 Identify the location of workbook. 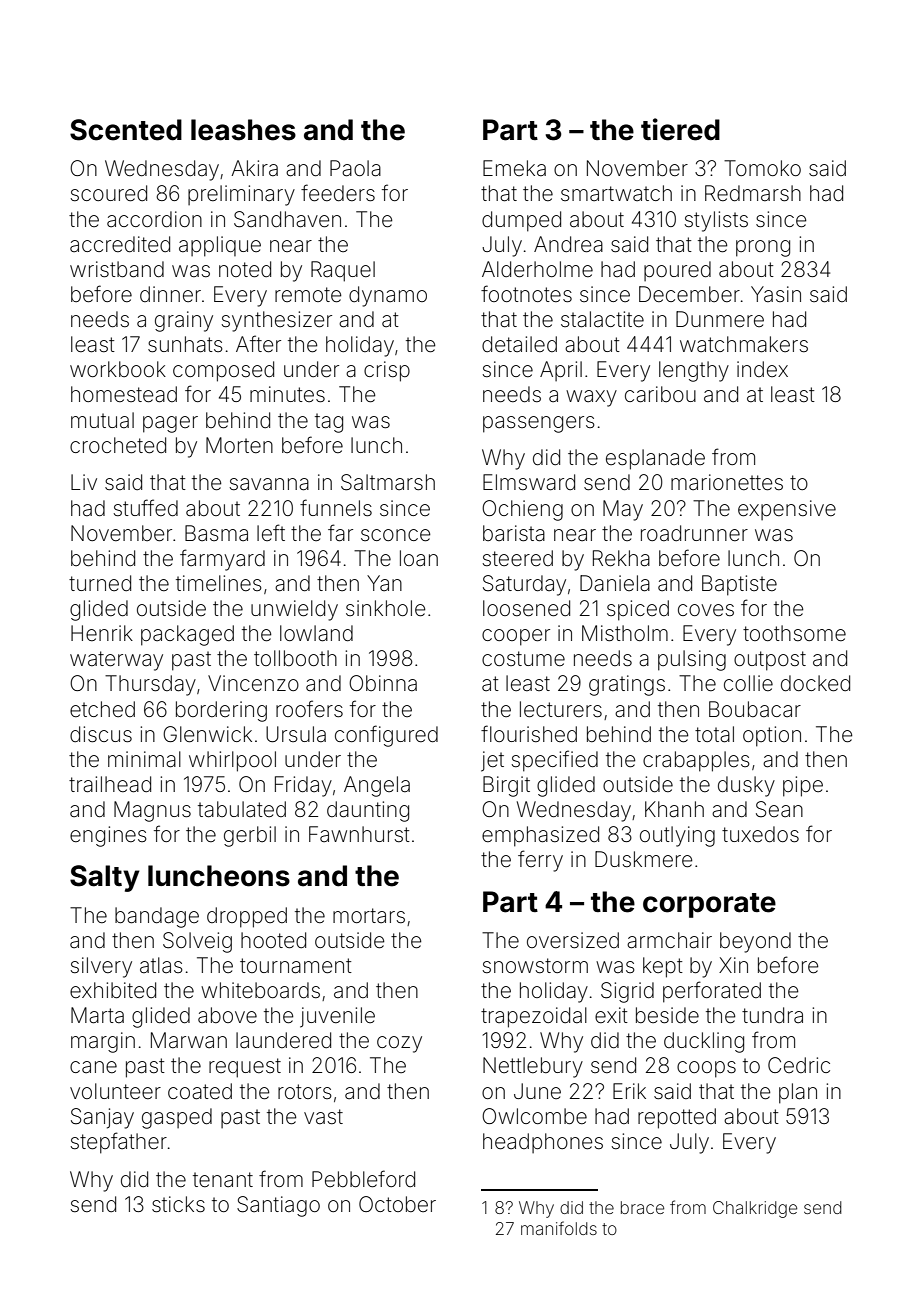
(118, 369).
